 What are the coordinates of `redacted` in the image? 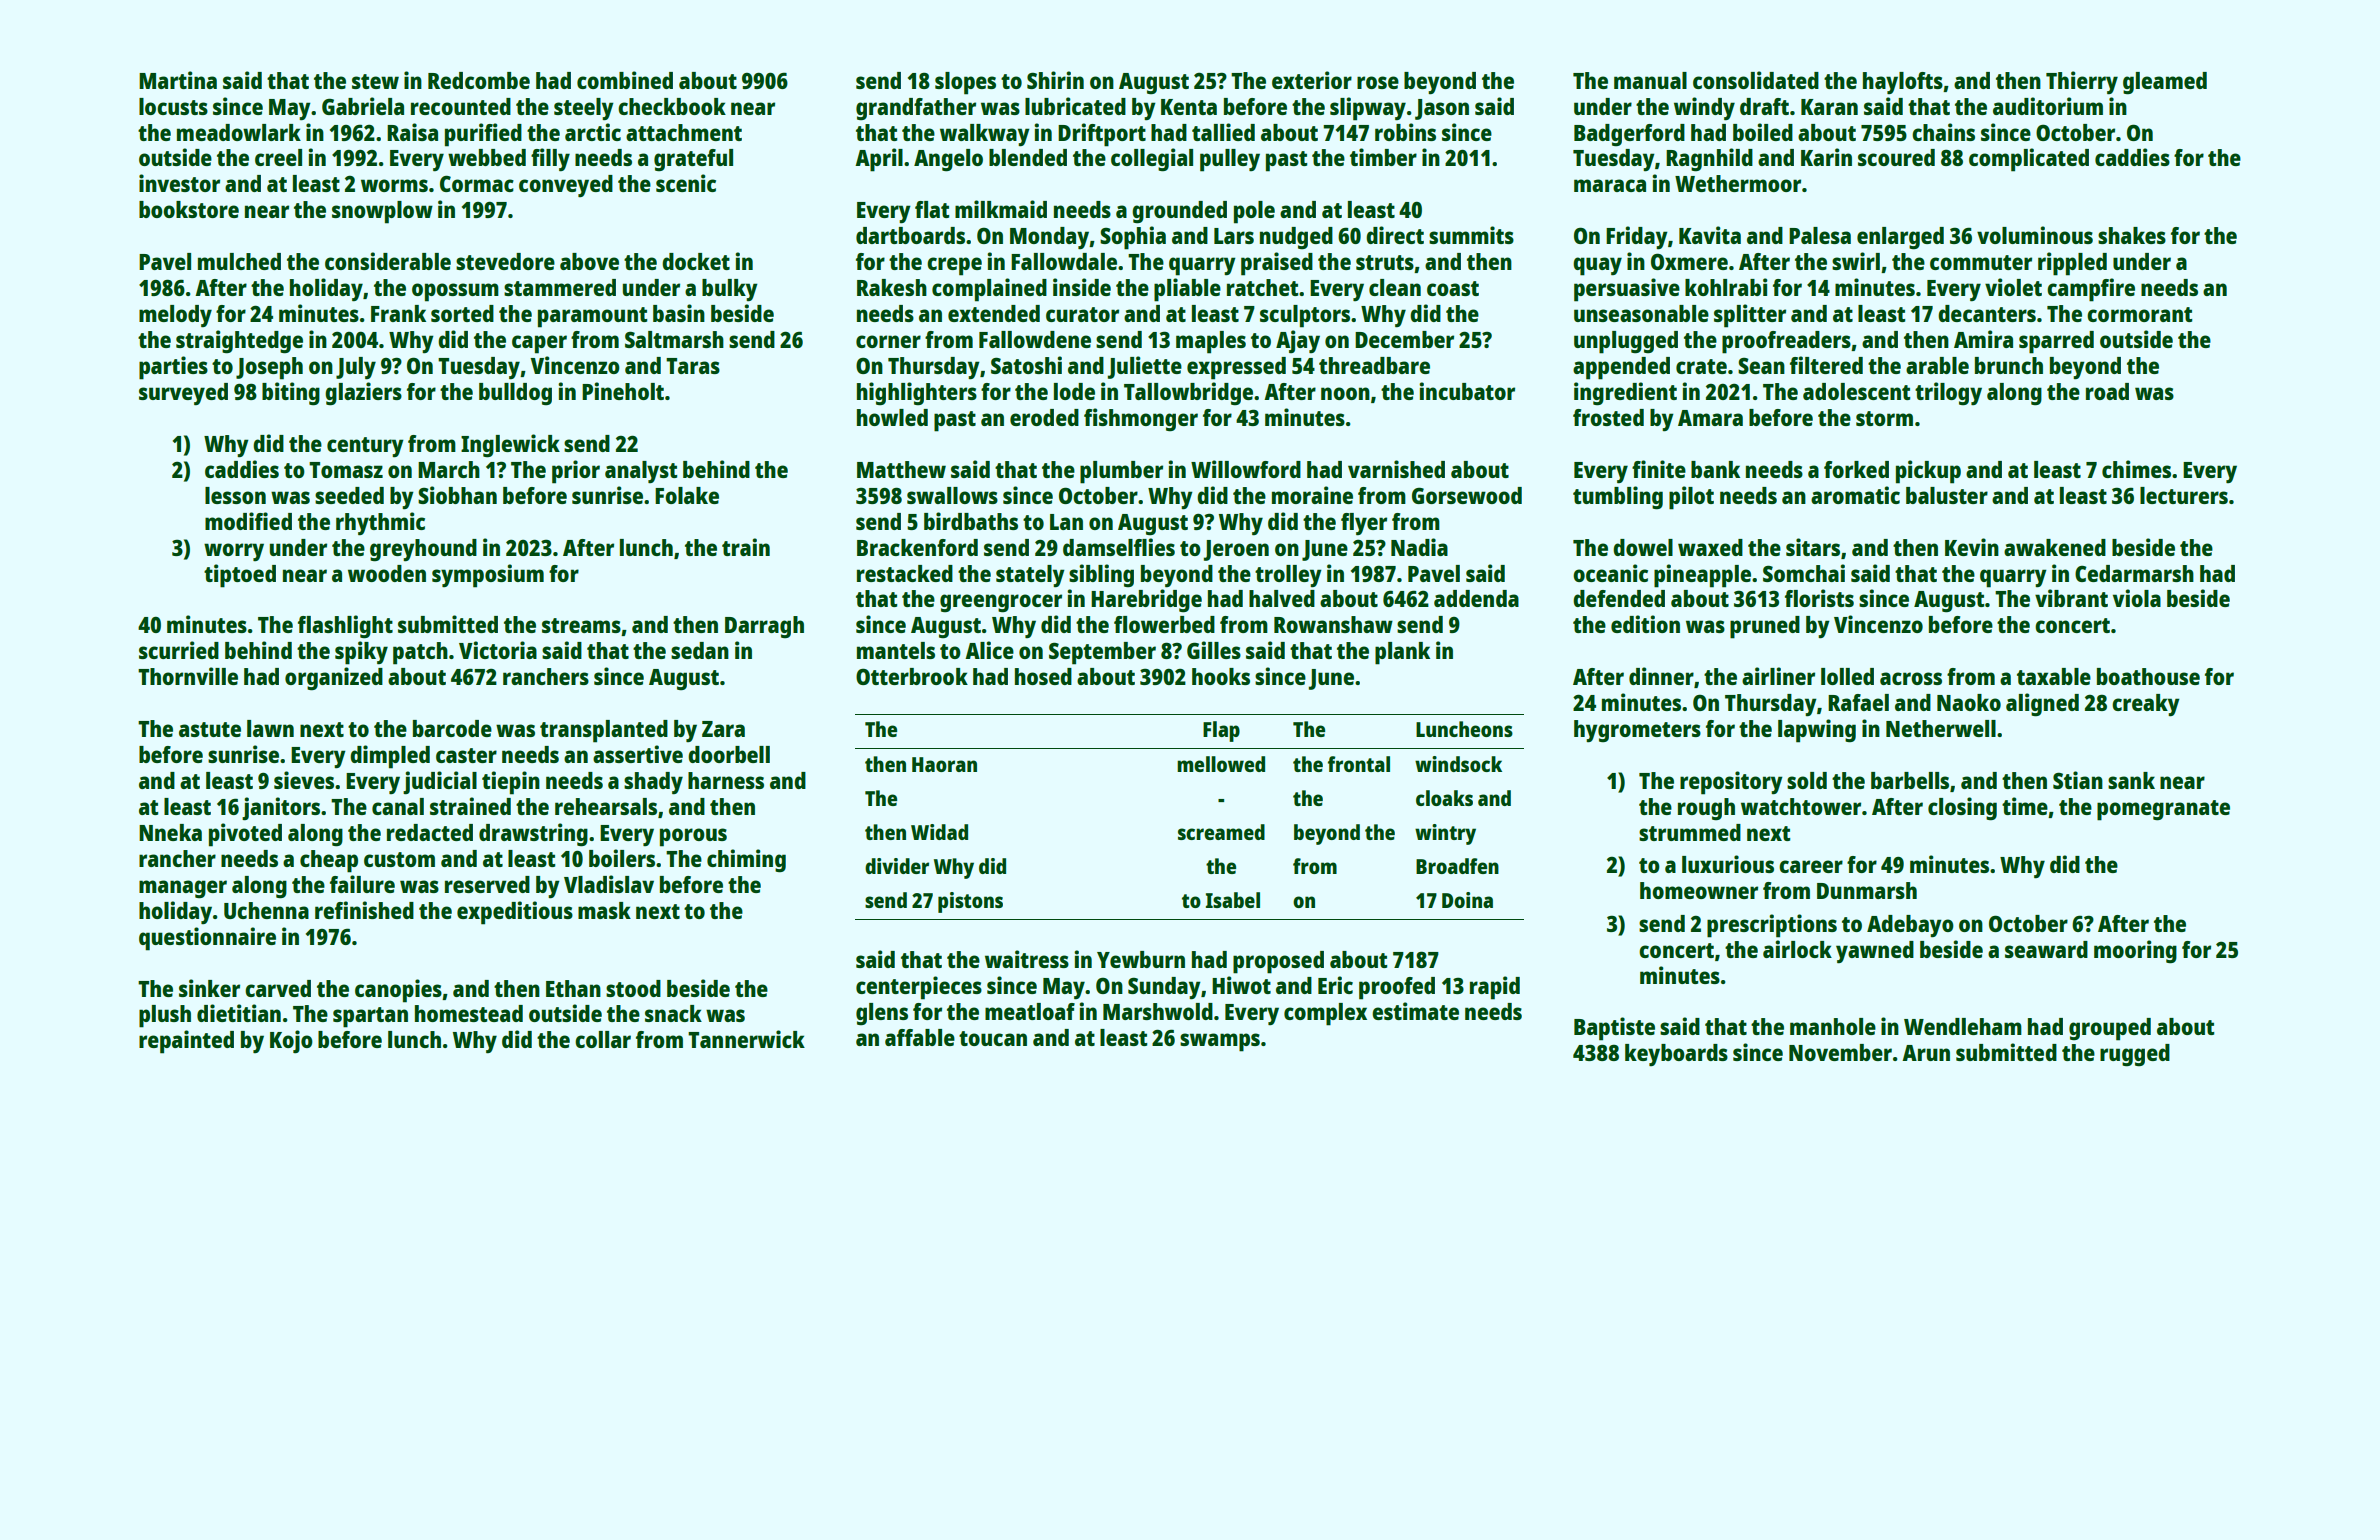 It's located at (430, 832).
